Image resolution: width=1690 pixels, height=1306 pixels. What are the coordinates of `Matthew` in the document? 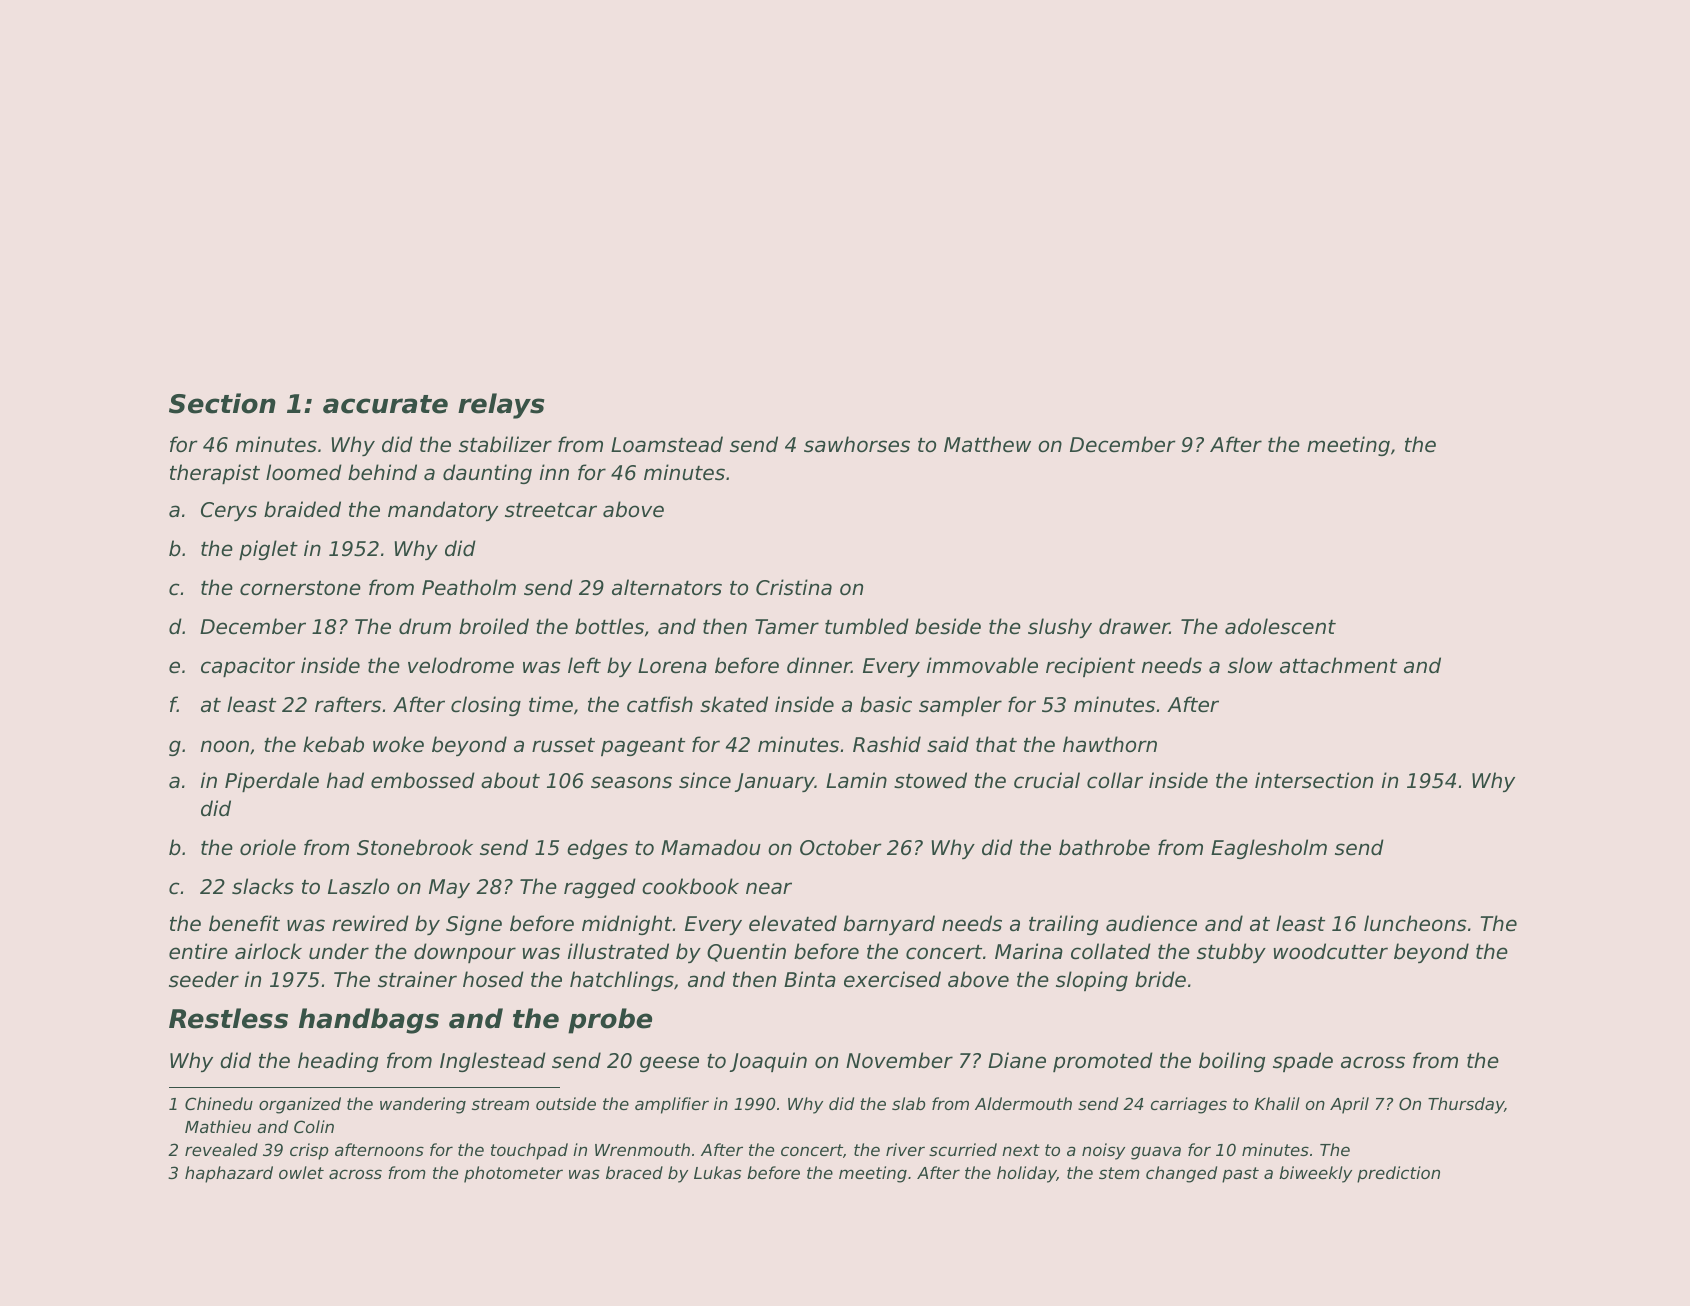 It's located at (987, 444).
